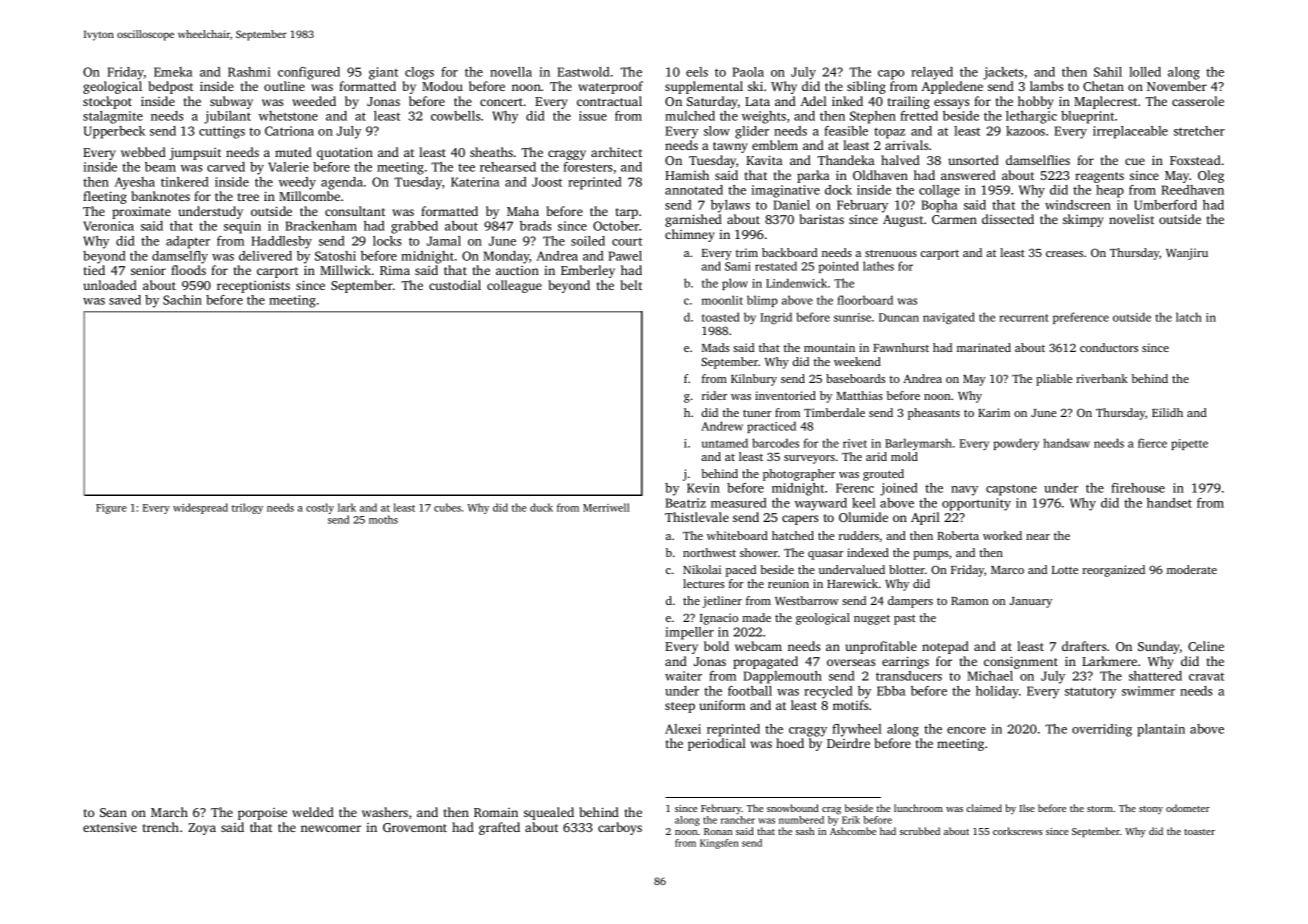 This screenshot has width=1308, height=924. I want to click on newcomer, so click(331, 828).
